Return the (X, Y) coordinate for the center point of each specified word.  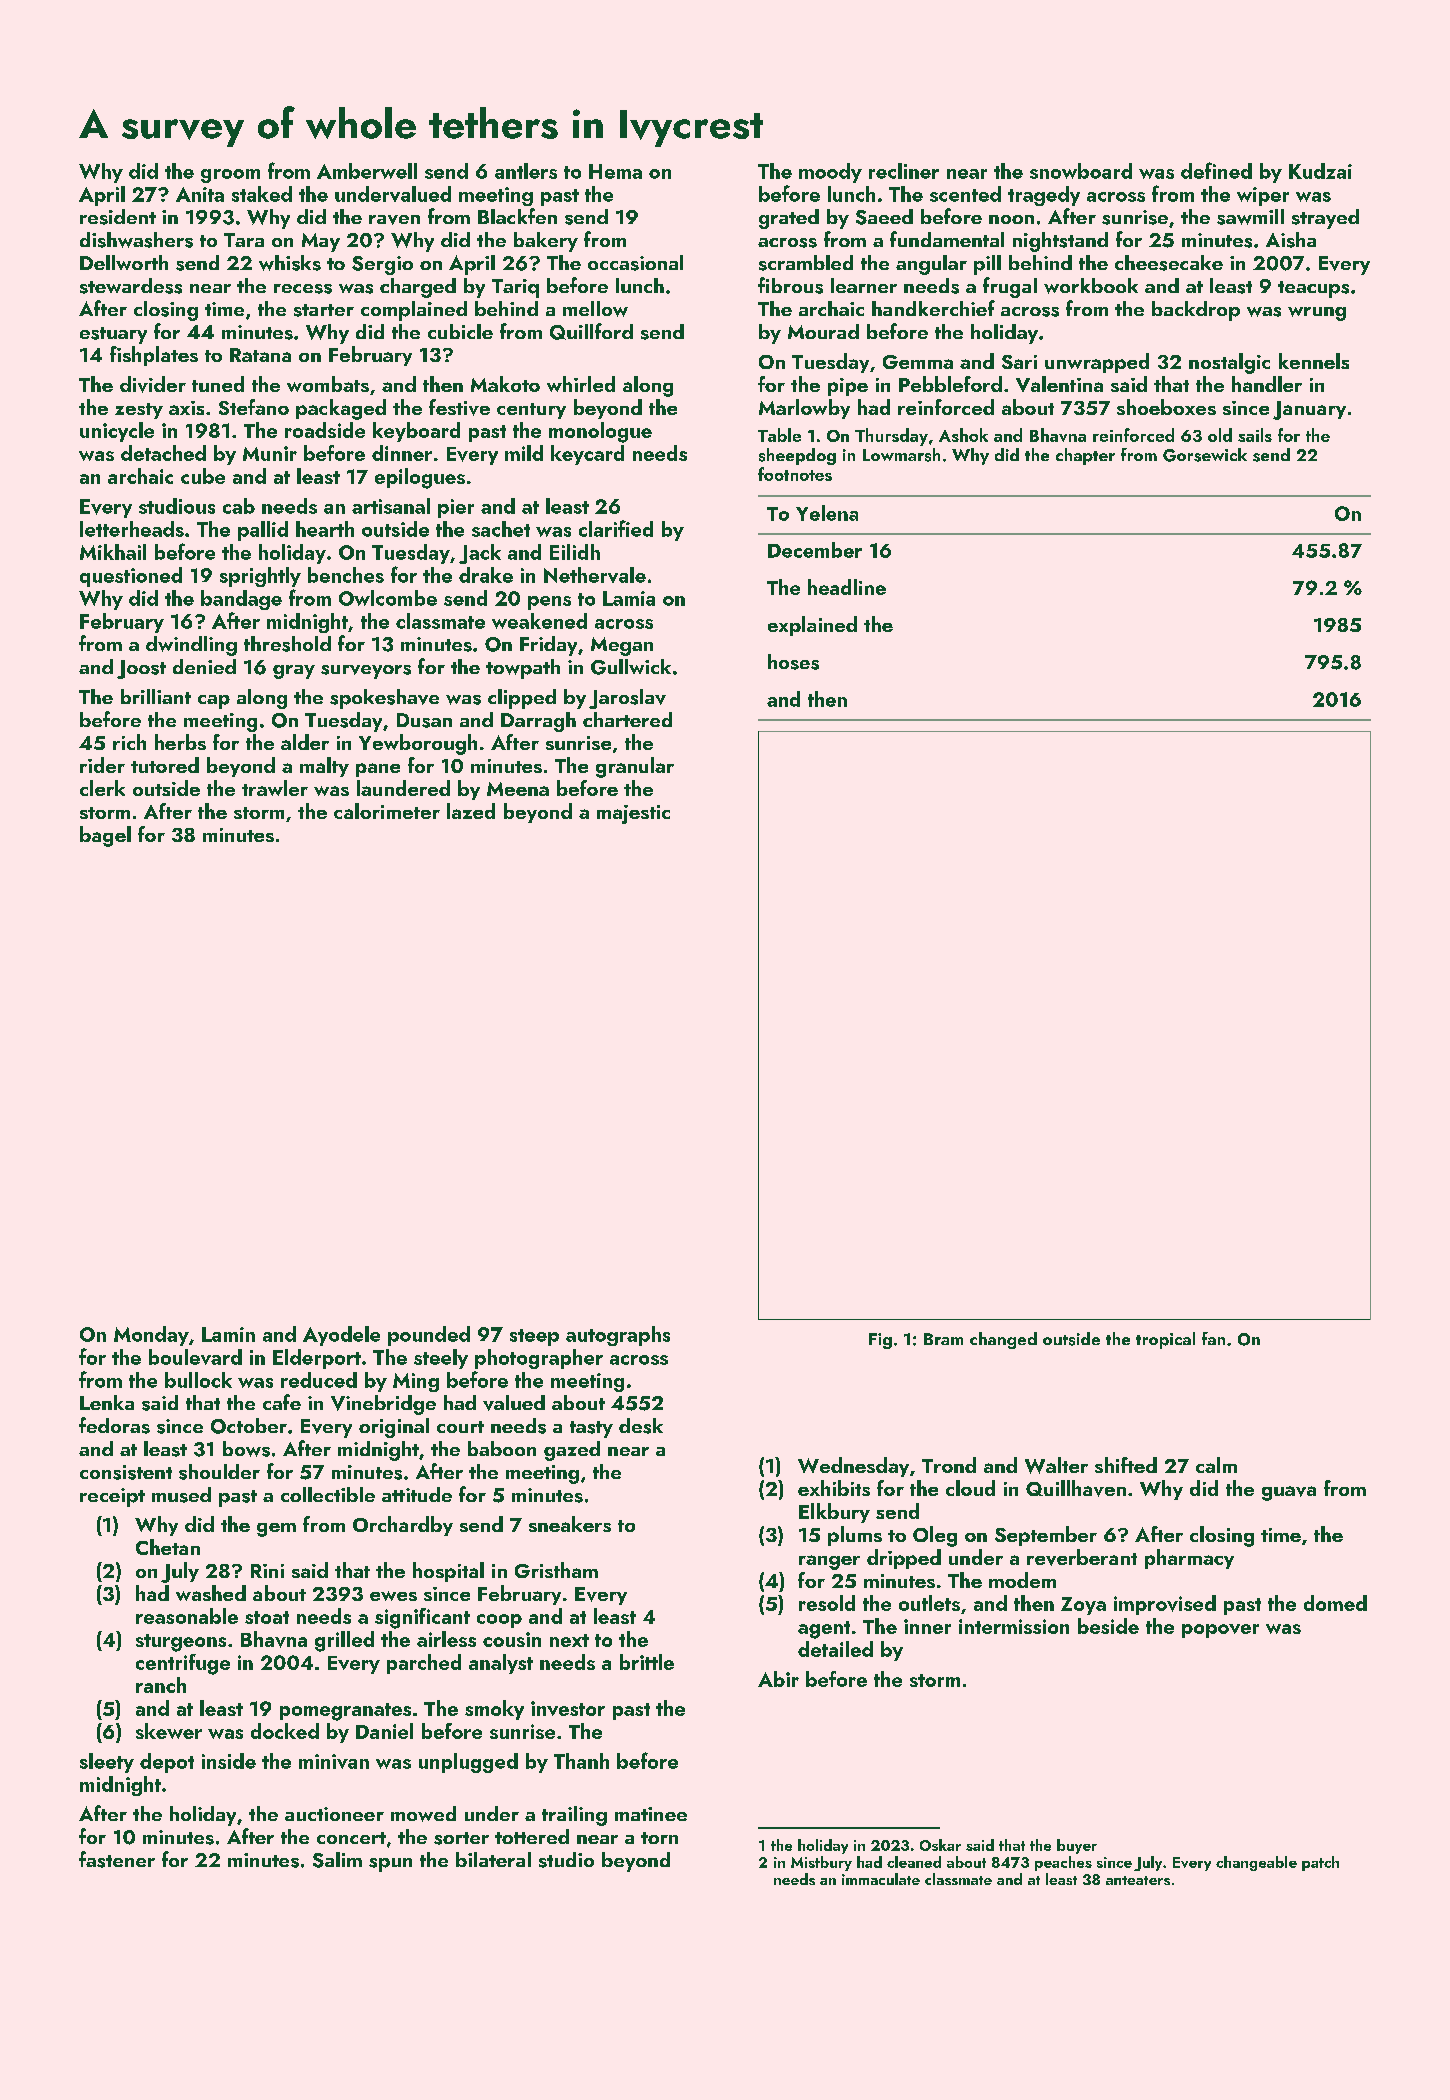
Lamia (629, 598)
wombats (328, 384)
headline (847, 587)
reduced (319, 1380)
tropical (1165, 1340)
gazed (572, 1451)
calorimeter (387, 811)
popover (1220, 1631)
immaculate (881, 1879)
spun (390, 1865)
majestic (633, 814)
